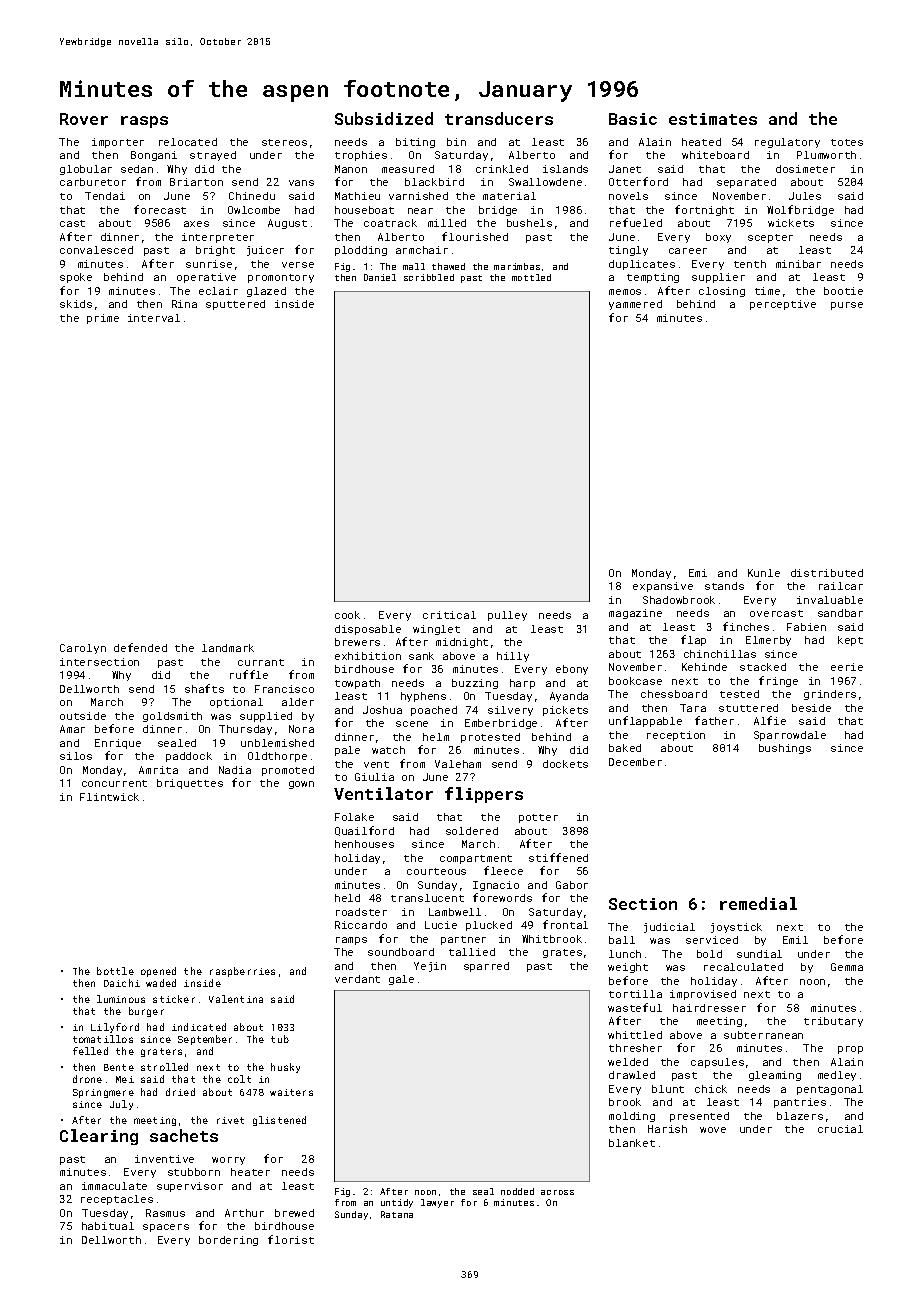 This image has width=924, height=1308. What do you see at coordinates (86, 170) in the image?
I see `globular` at bounding box center [86, 170].
